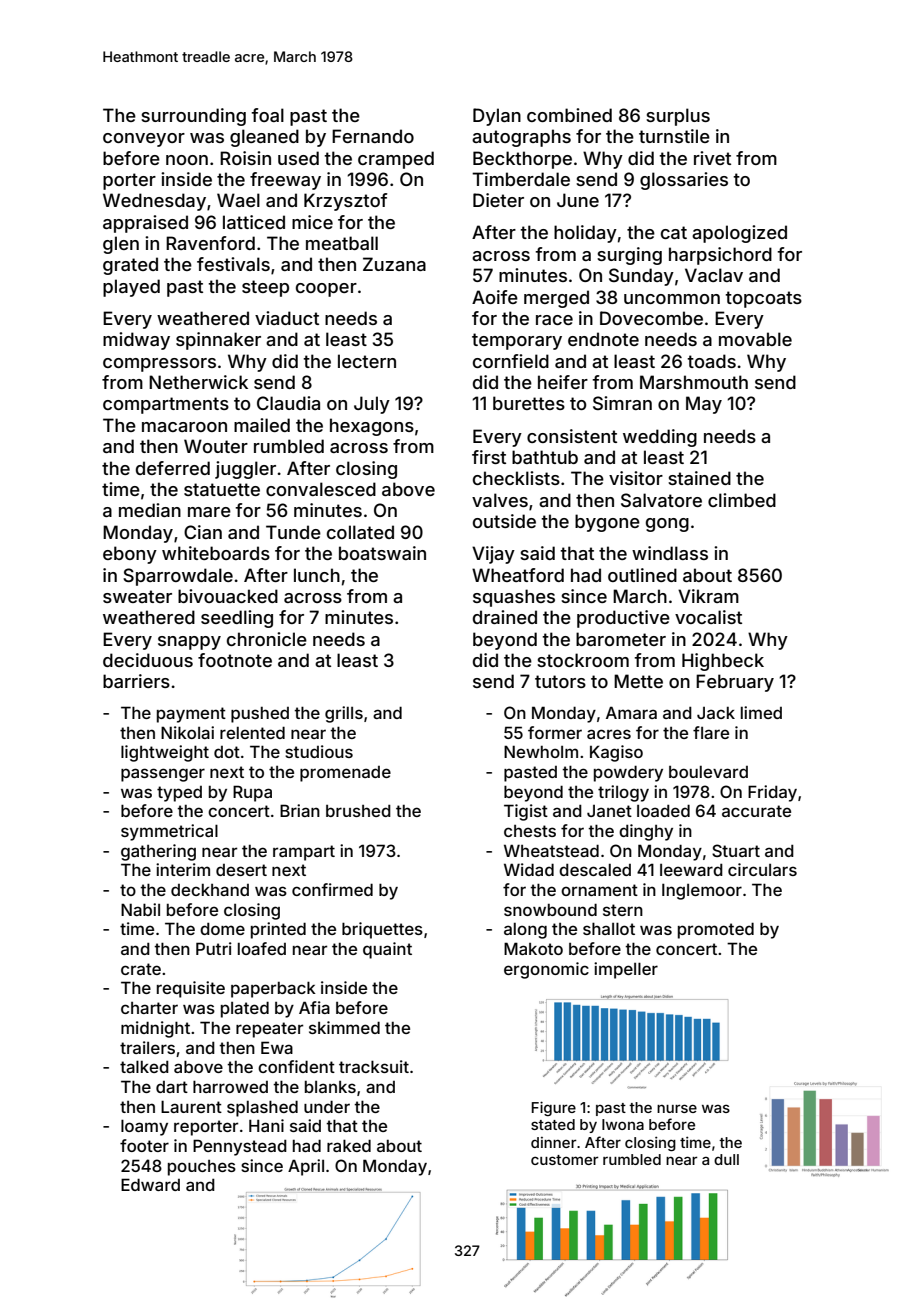  What do you see at coordinates (396, 160) in the screenshot?
I see `cramped` at bounding box center [396, 160].
